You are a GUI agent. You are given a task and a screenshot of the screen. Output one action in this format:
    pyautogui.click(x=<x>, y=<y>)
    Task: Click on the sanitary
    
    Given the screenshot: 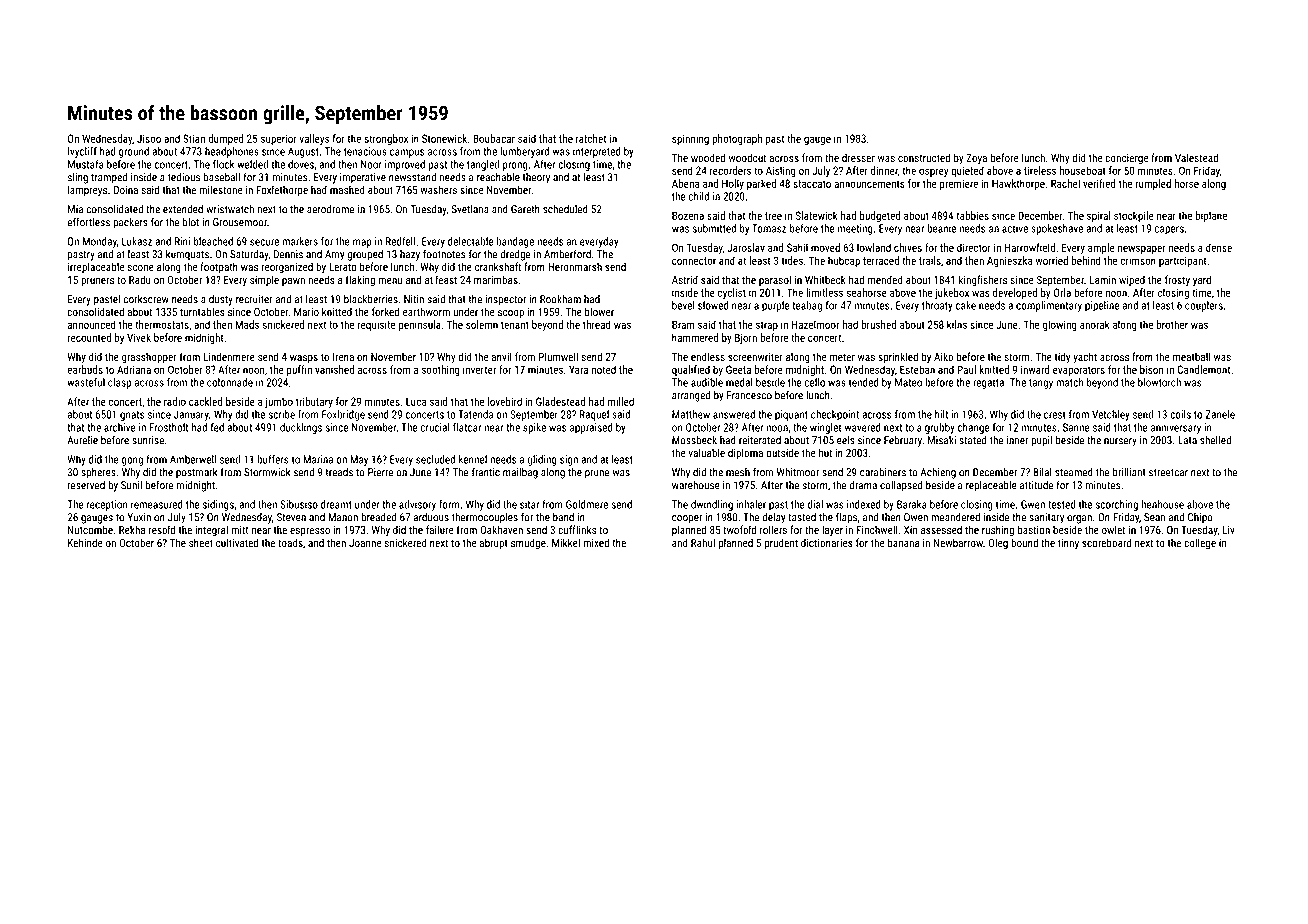 What is the action you would take?
    pyautogui.click(x=1046, y=518)
